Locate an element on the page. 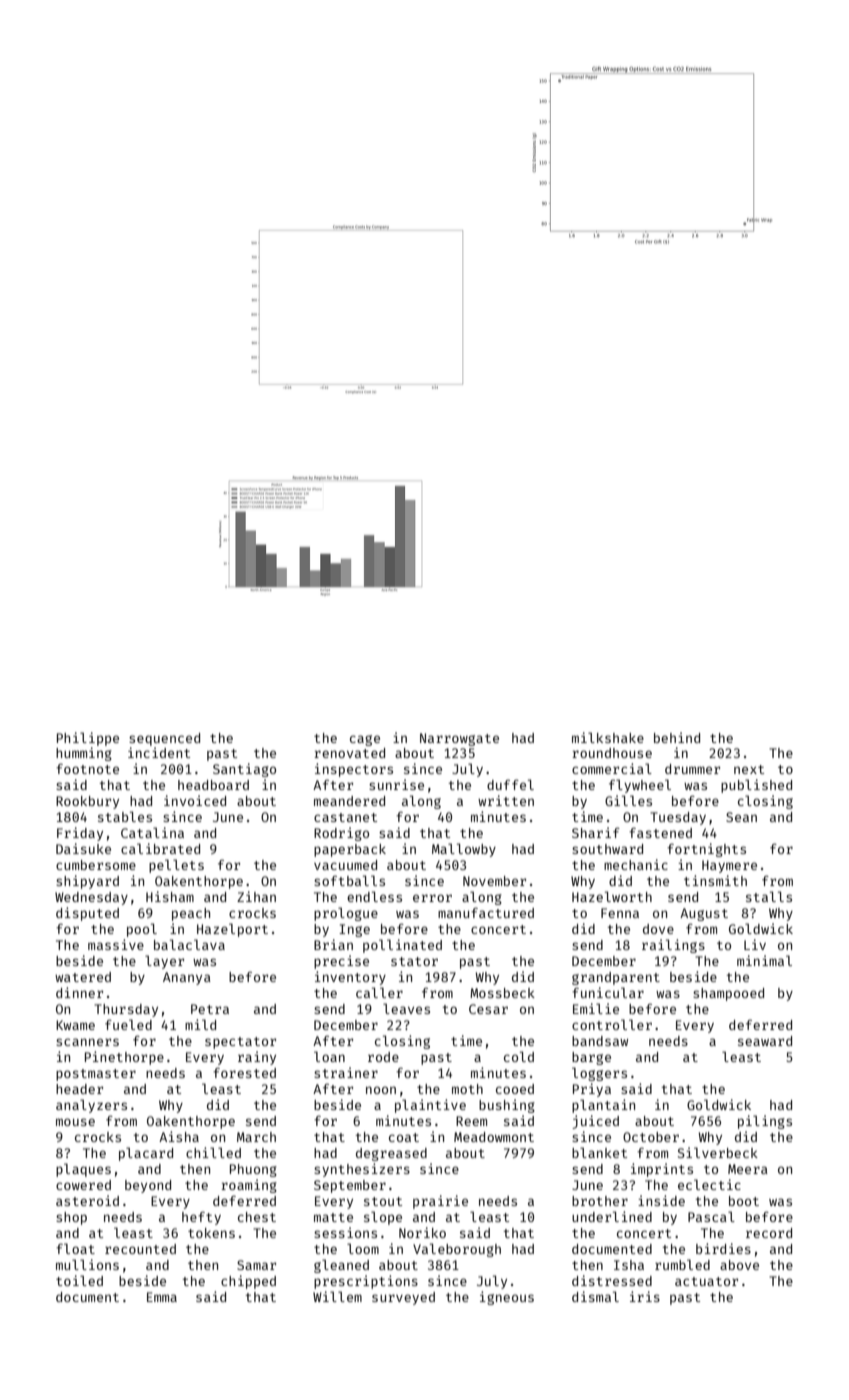  pilings is located at coordinates (765, 1122).
